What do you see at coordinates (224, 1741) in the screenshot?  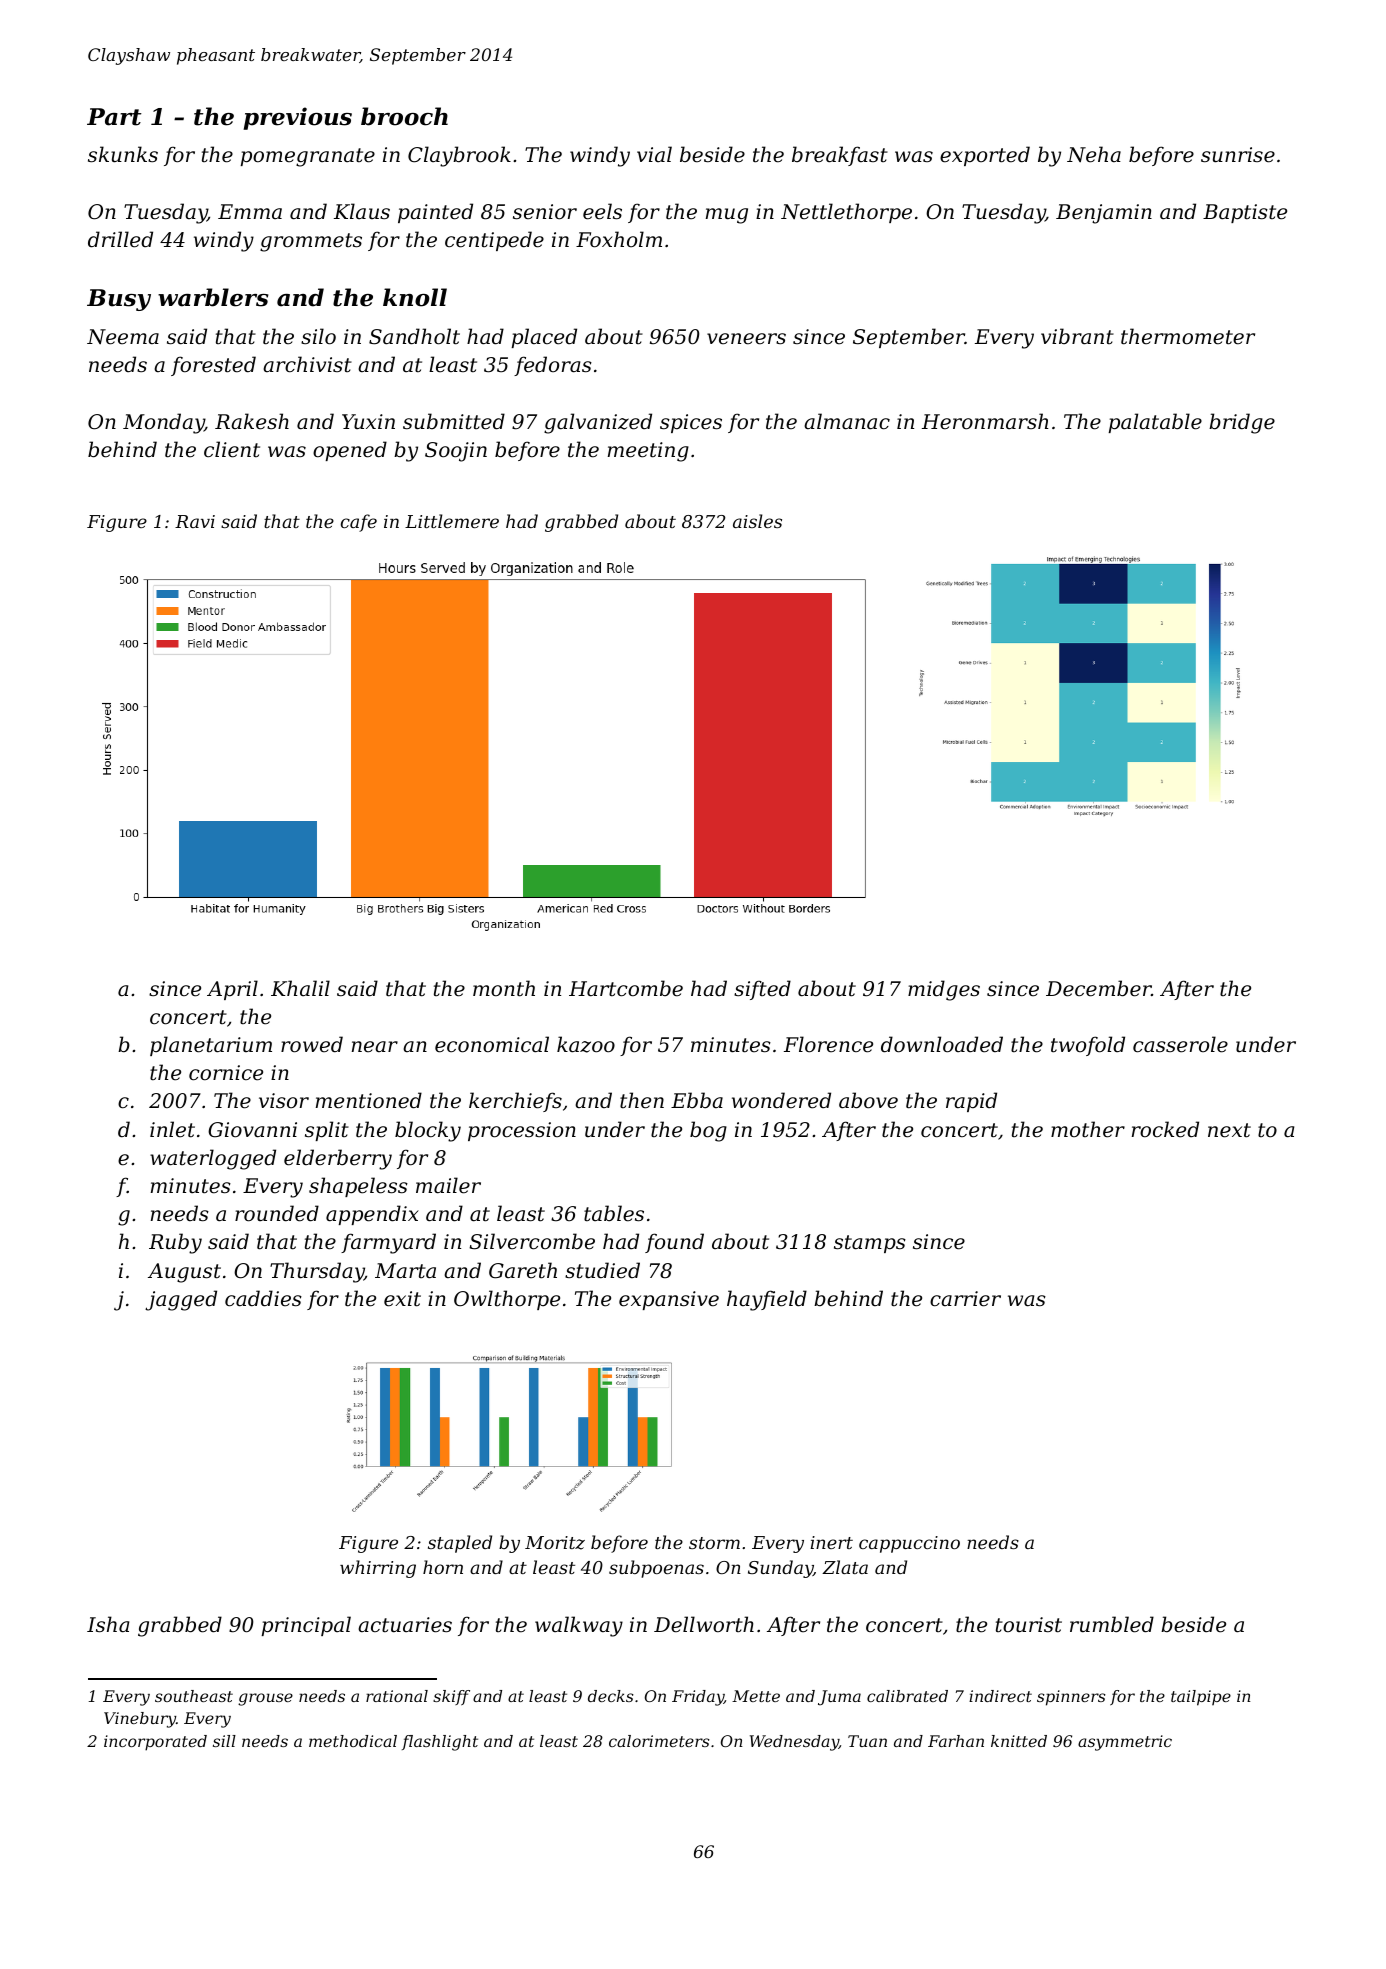 I see `sill` at bounding box center [224, 1741].
